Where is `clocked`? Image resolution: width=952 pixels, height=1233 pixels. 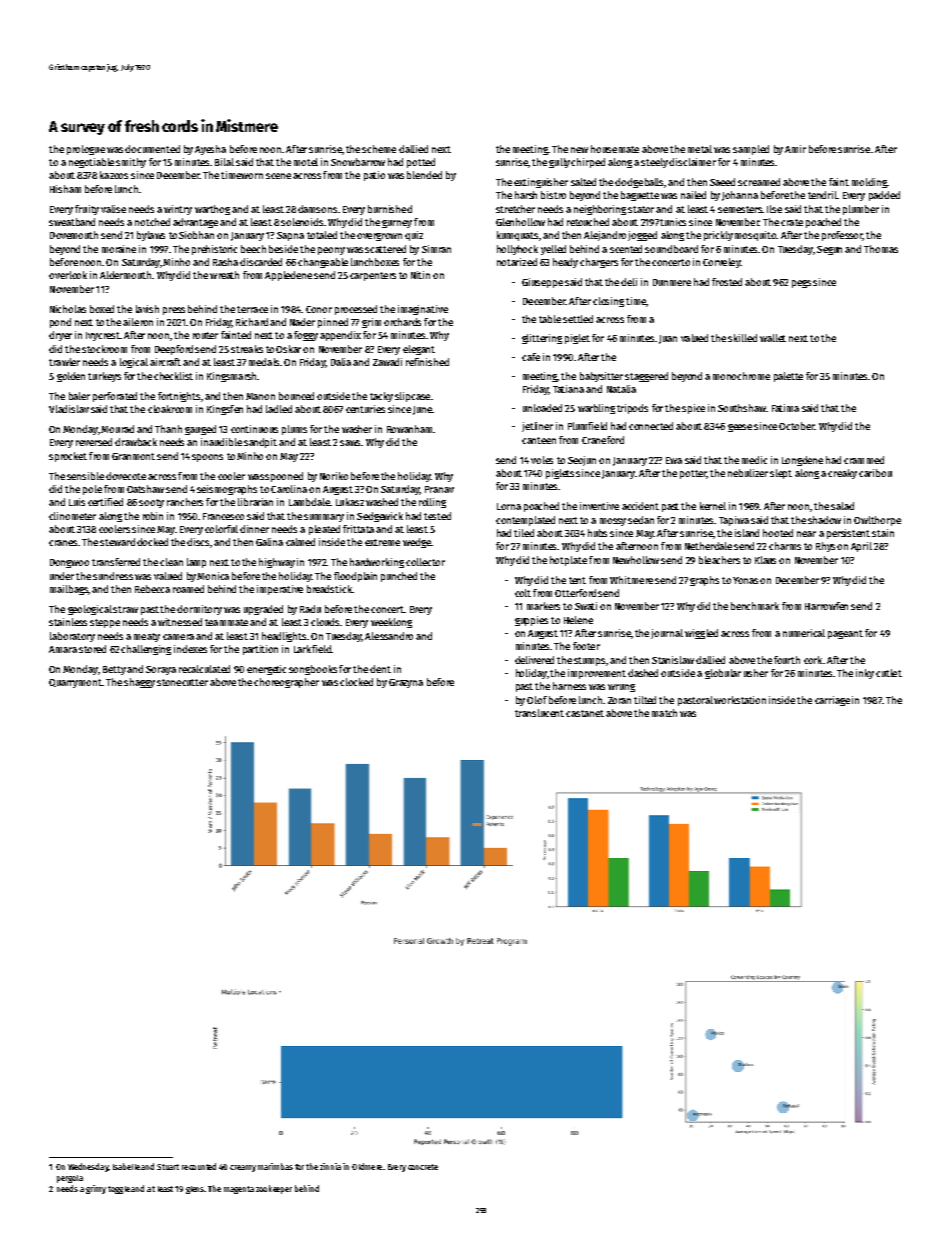
clocked is located at coordinates (356, 682).
